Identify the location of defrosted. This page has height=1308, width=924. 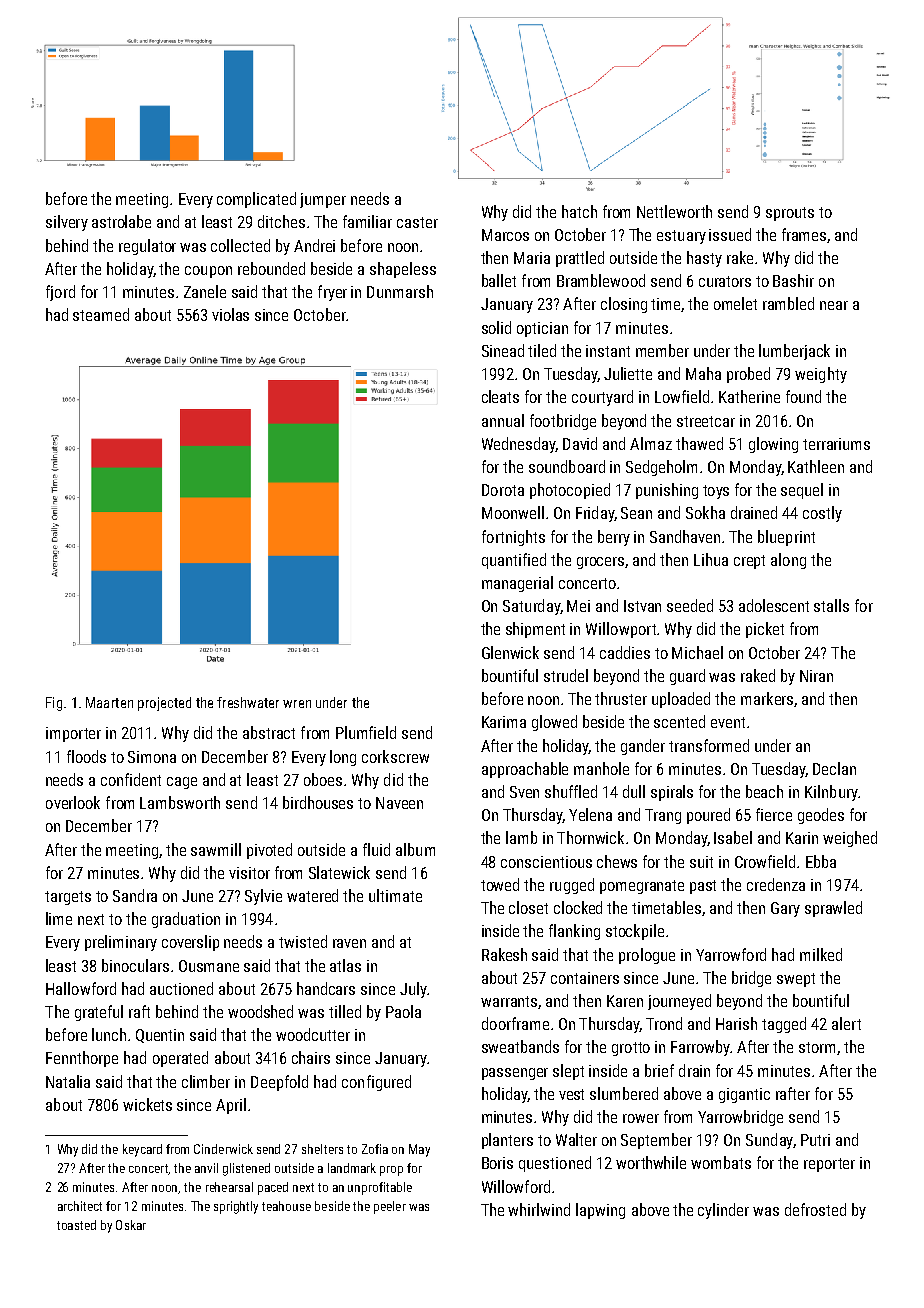
(815, 1209).
